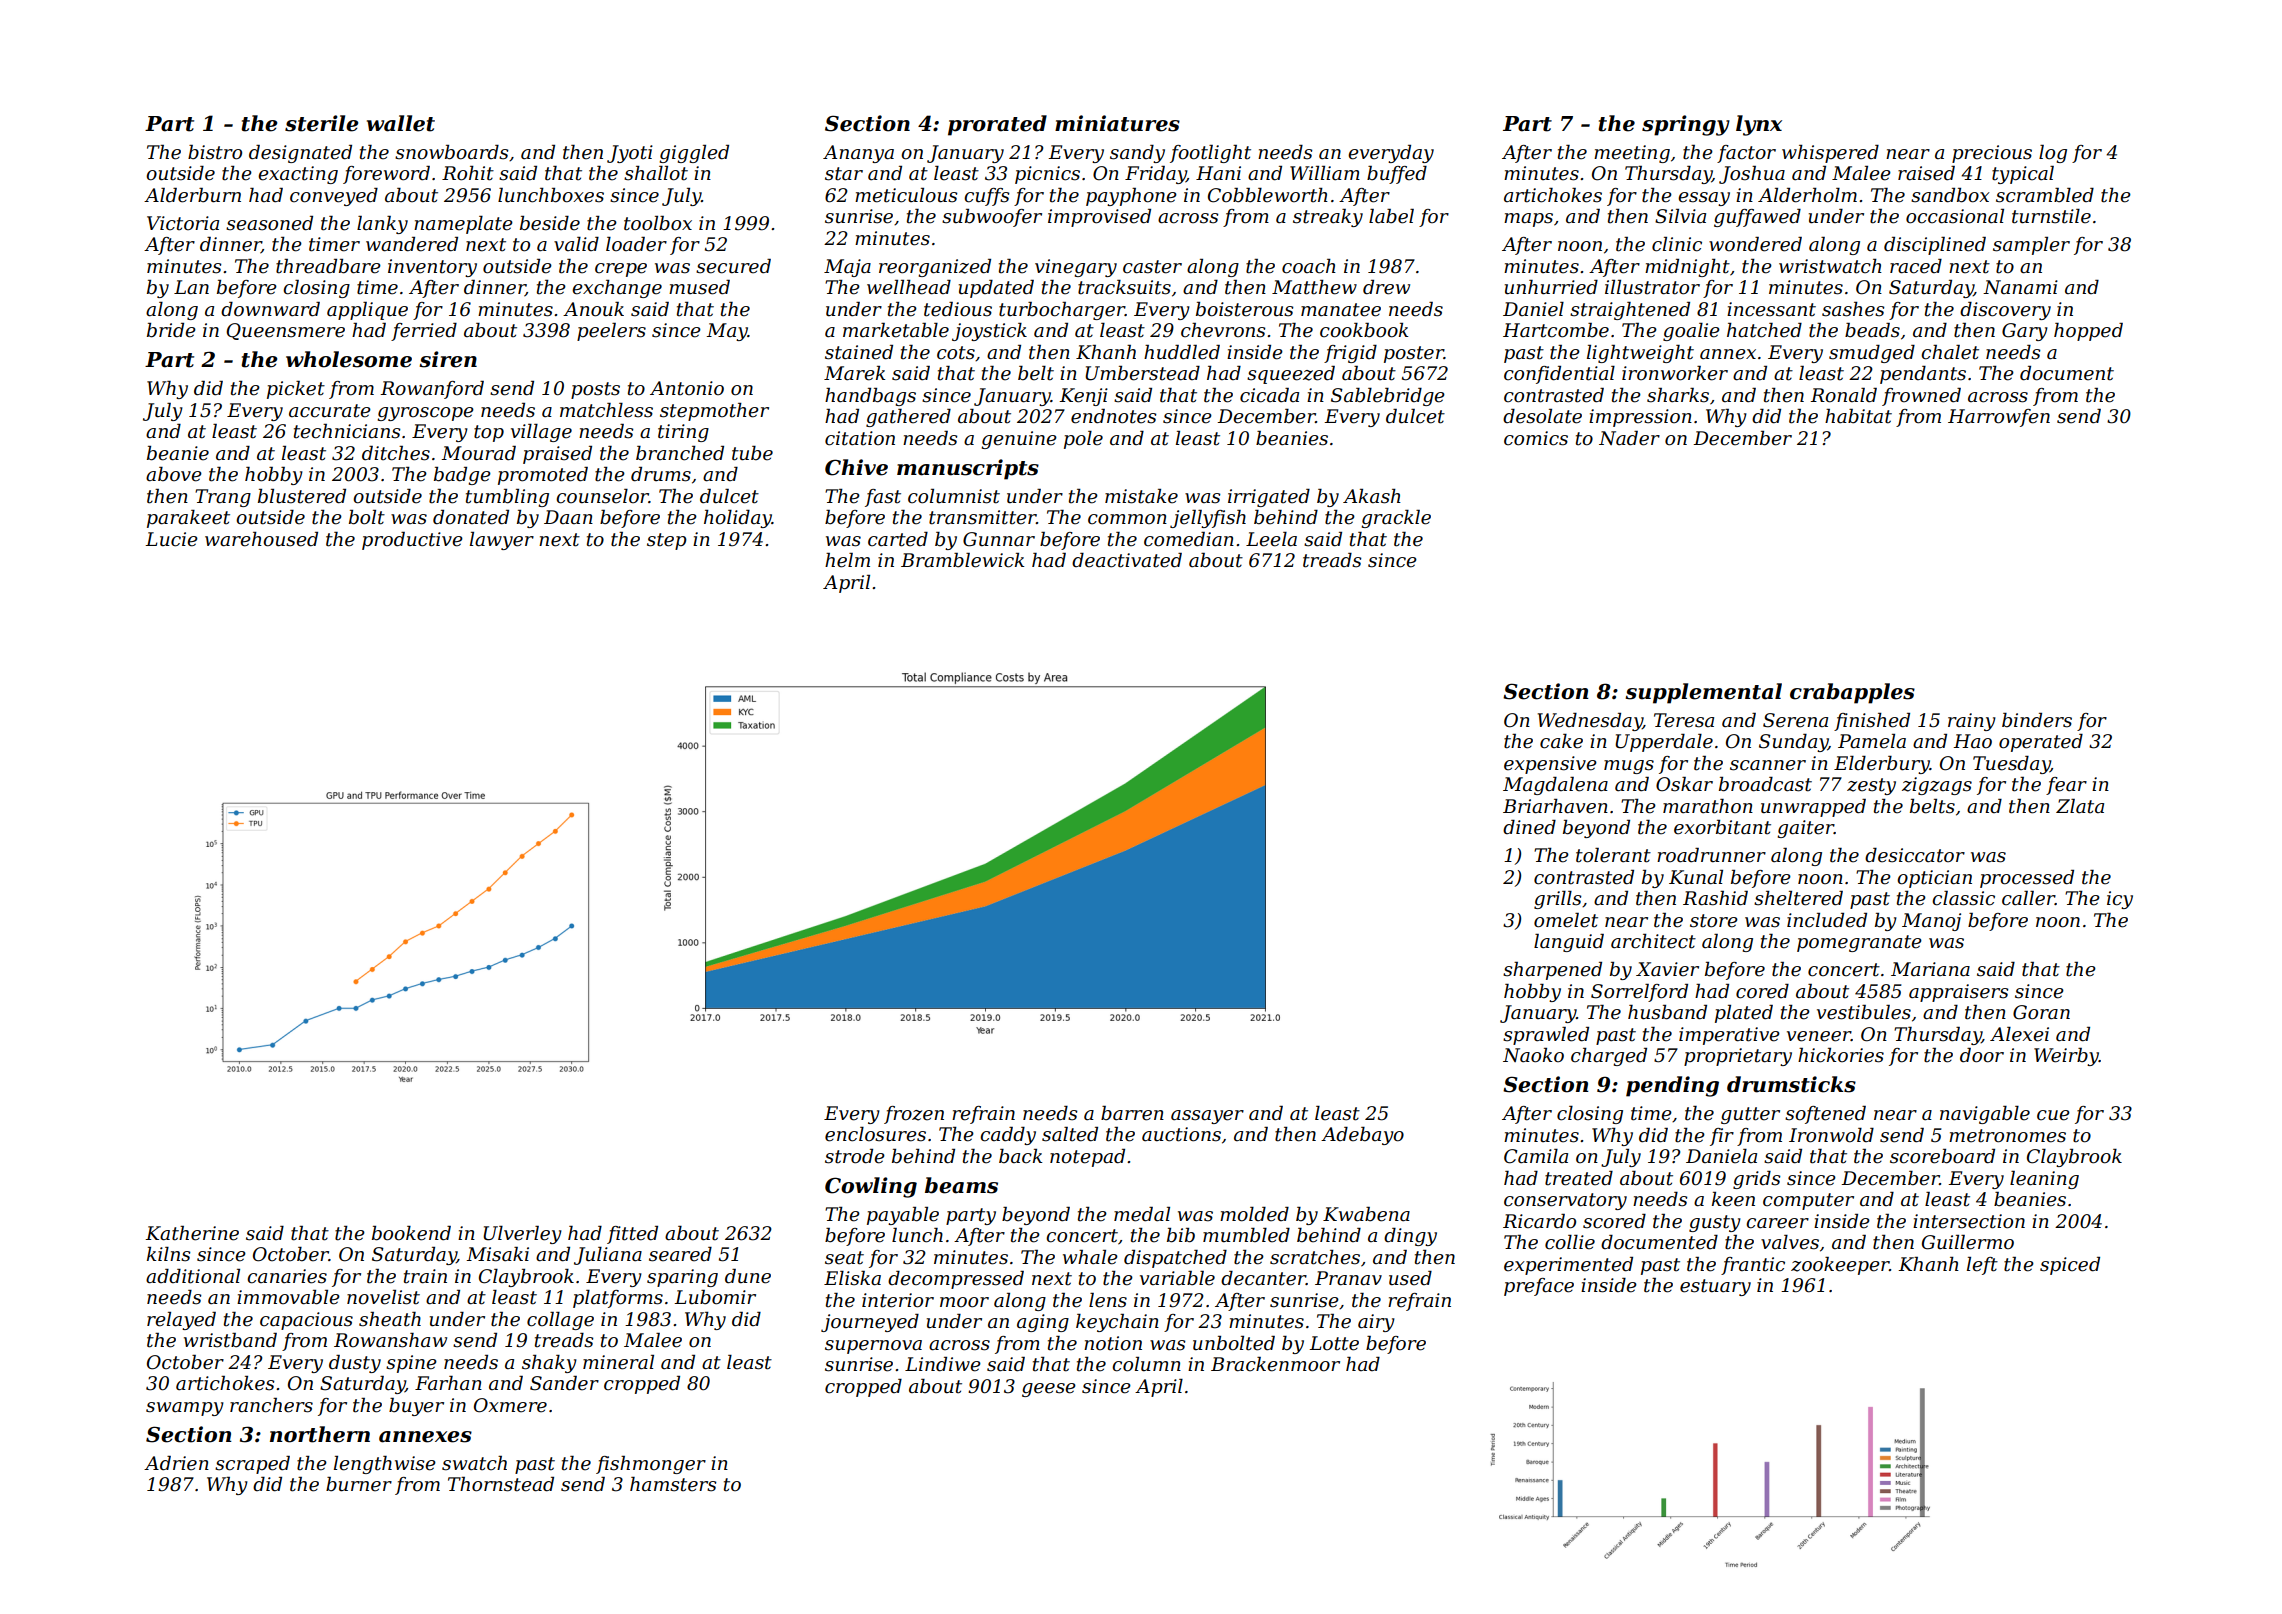 The image size is (2282, 1614). I want to click on Harrowfen, so click(1999, 418).
